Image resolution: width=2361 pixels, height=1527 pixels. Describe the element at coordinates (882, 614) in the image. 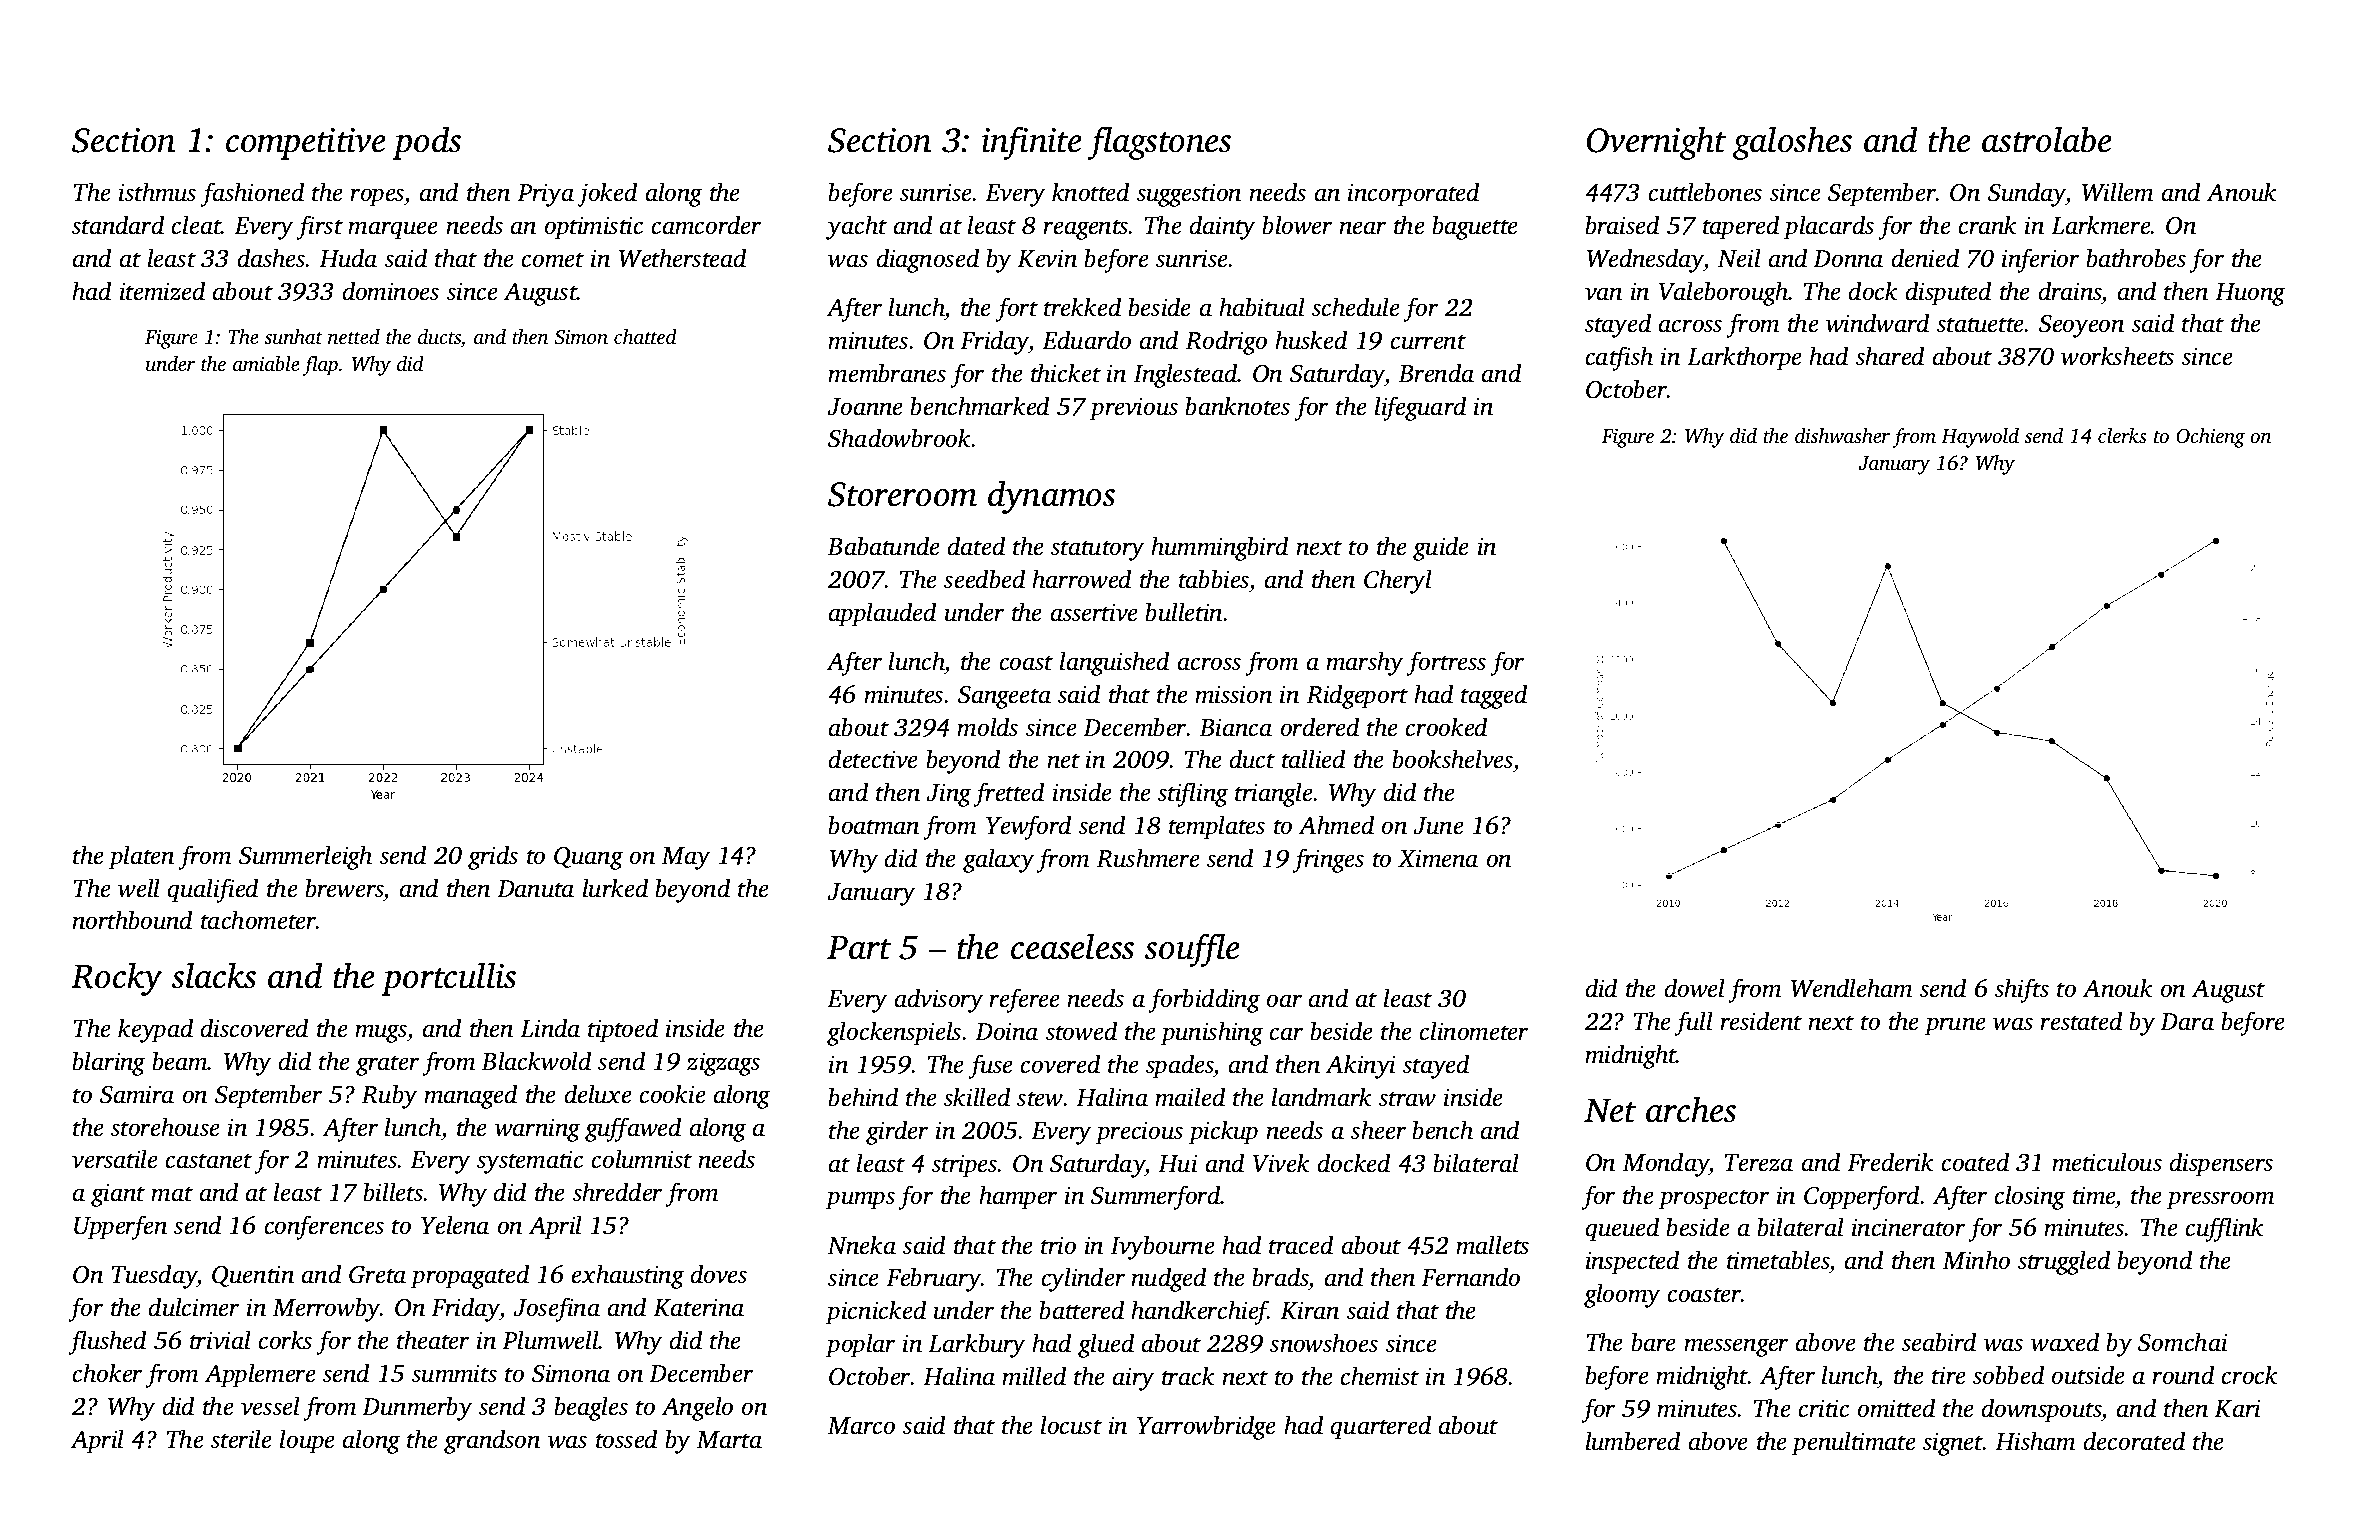

I see `applauded` at that location.
